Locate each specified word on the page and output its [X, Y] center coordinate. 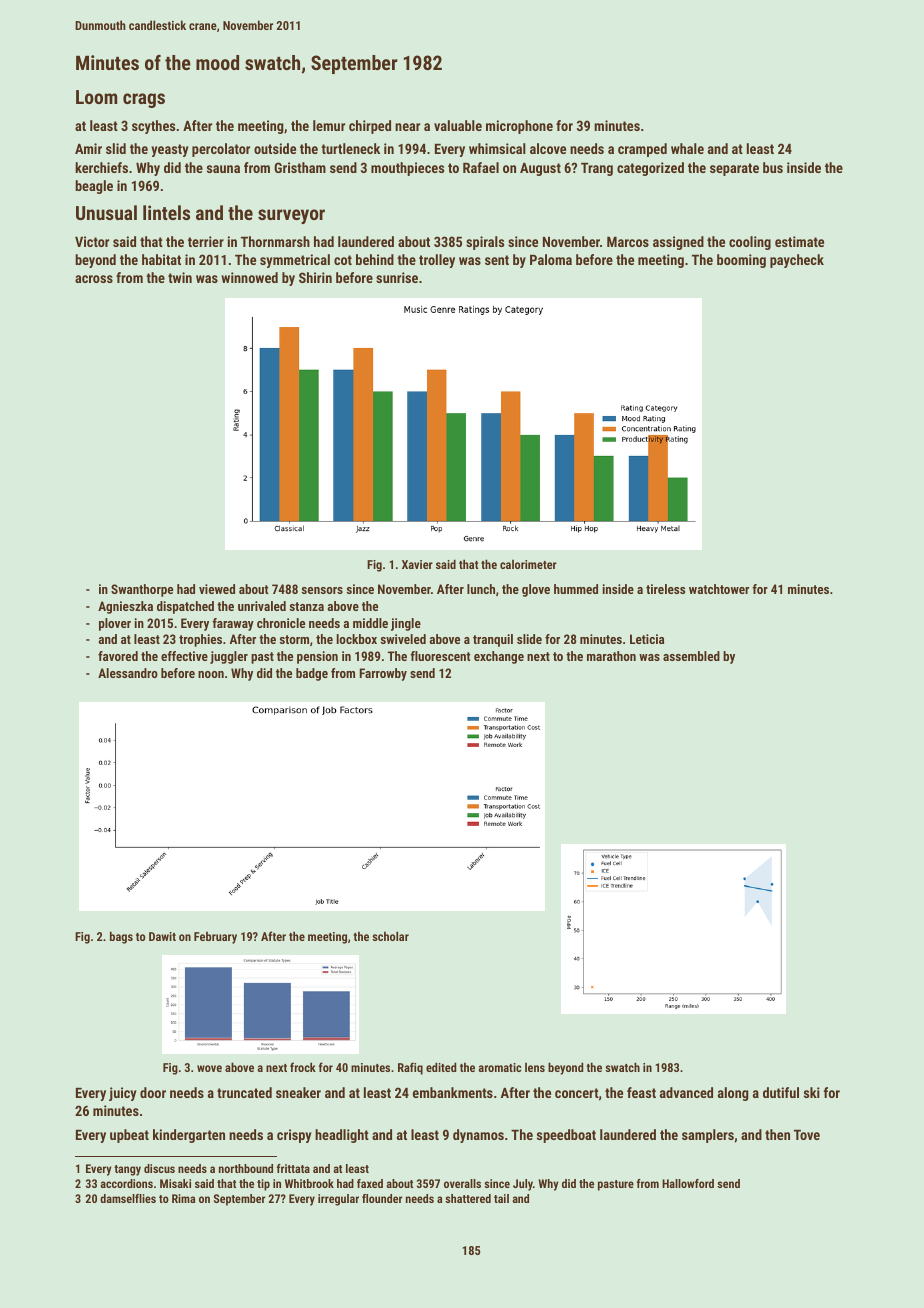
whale [687, 148]
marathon [611, 656]
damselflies [128, 1198]
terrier [206, 241]
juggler [229, 657]
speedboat [566, 1136]
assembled [691, 656]
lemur [329, 125]
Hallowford [688, 1183]
